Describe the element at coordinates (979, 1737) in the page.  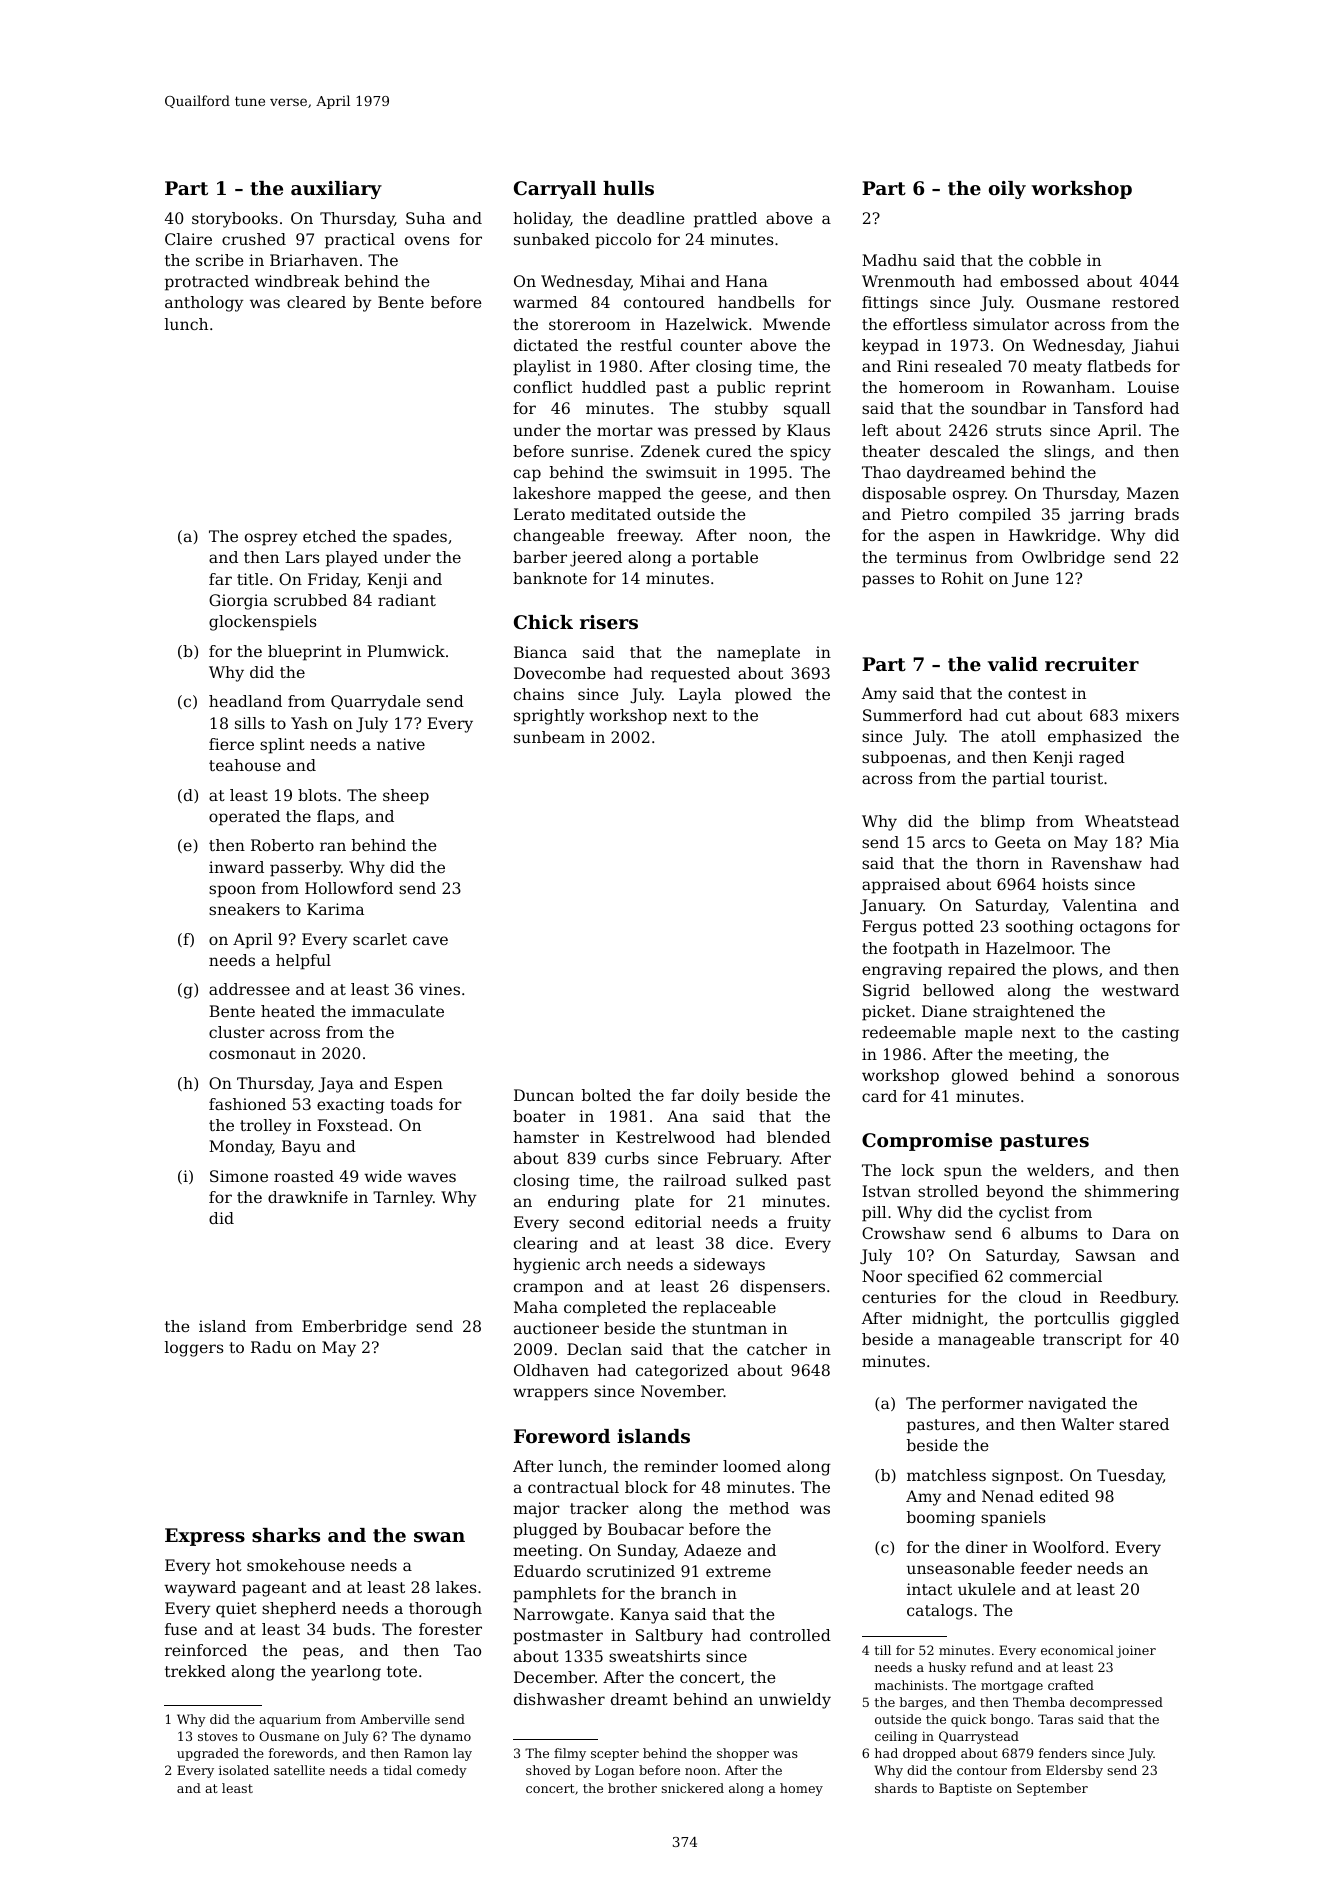
I see `Quarrystead` at that location.
